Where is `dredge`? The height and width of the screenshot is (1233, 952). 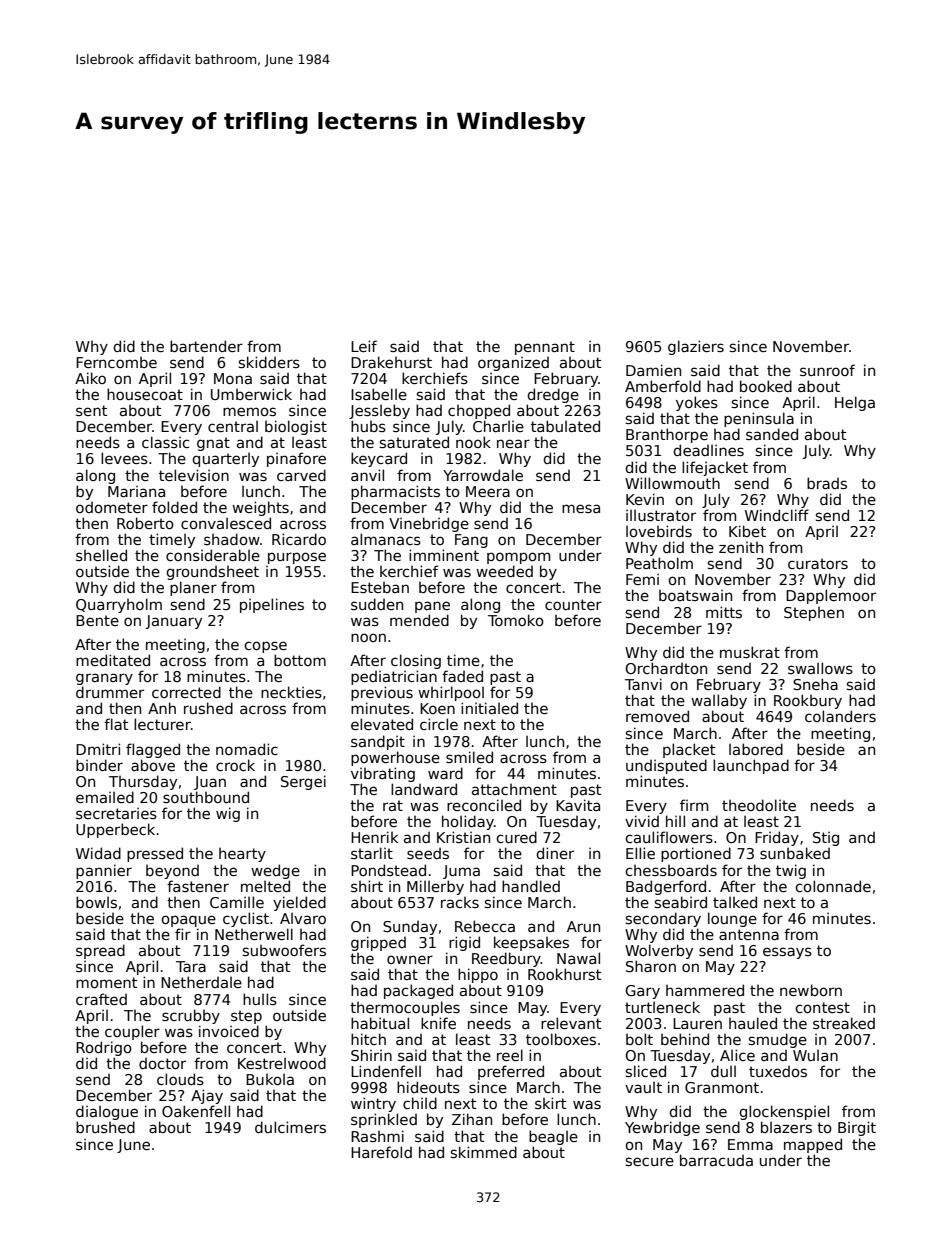 dredge is located at coordinates (553, 395).
